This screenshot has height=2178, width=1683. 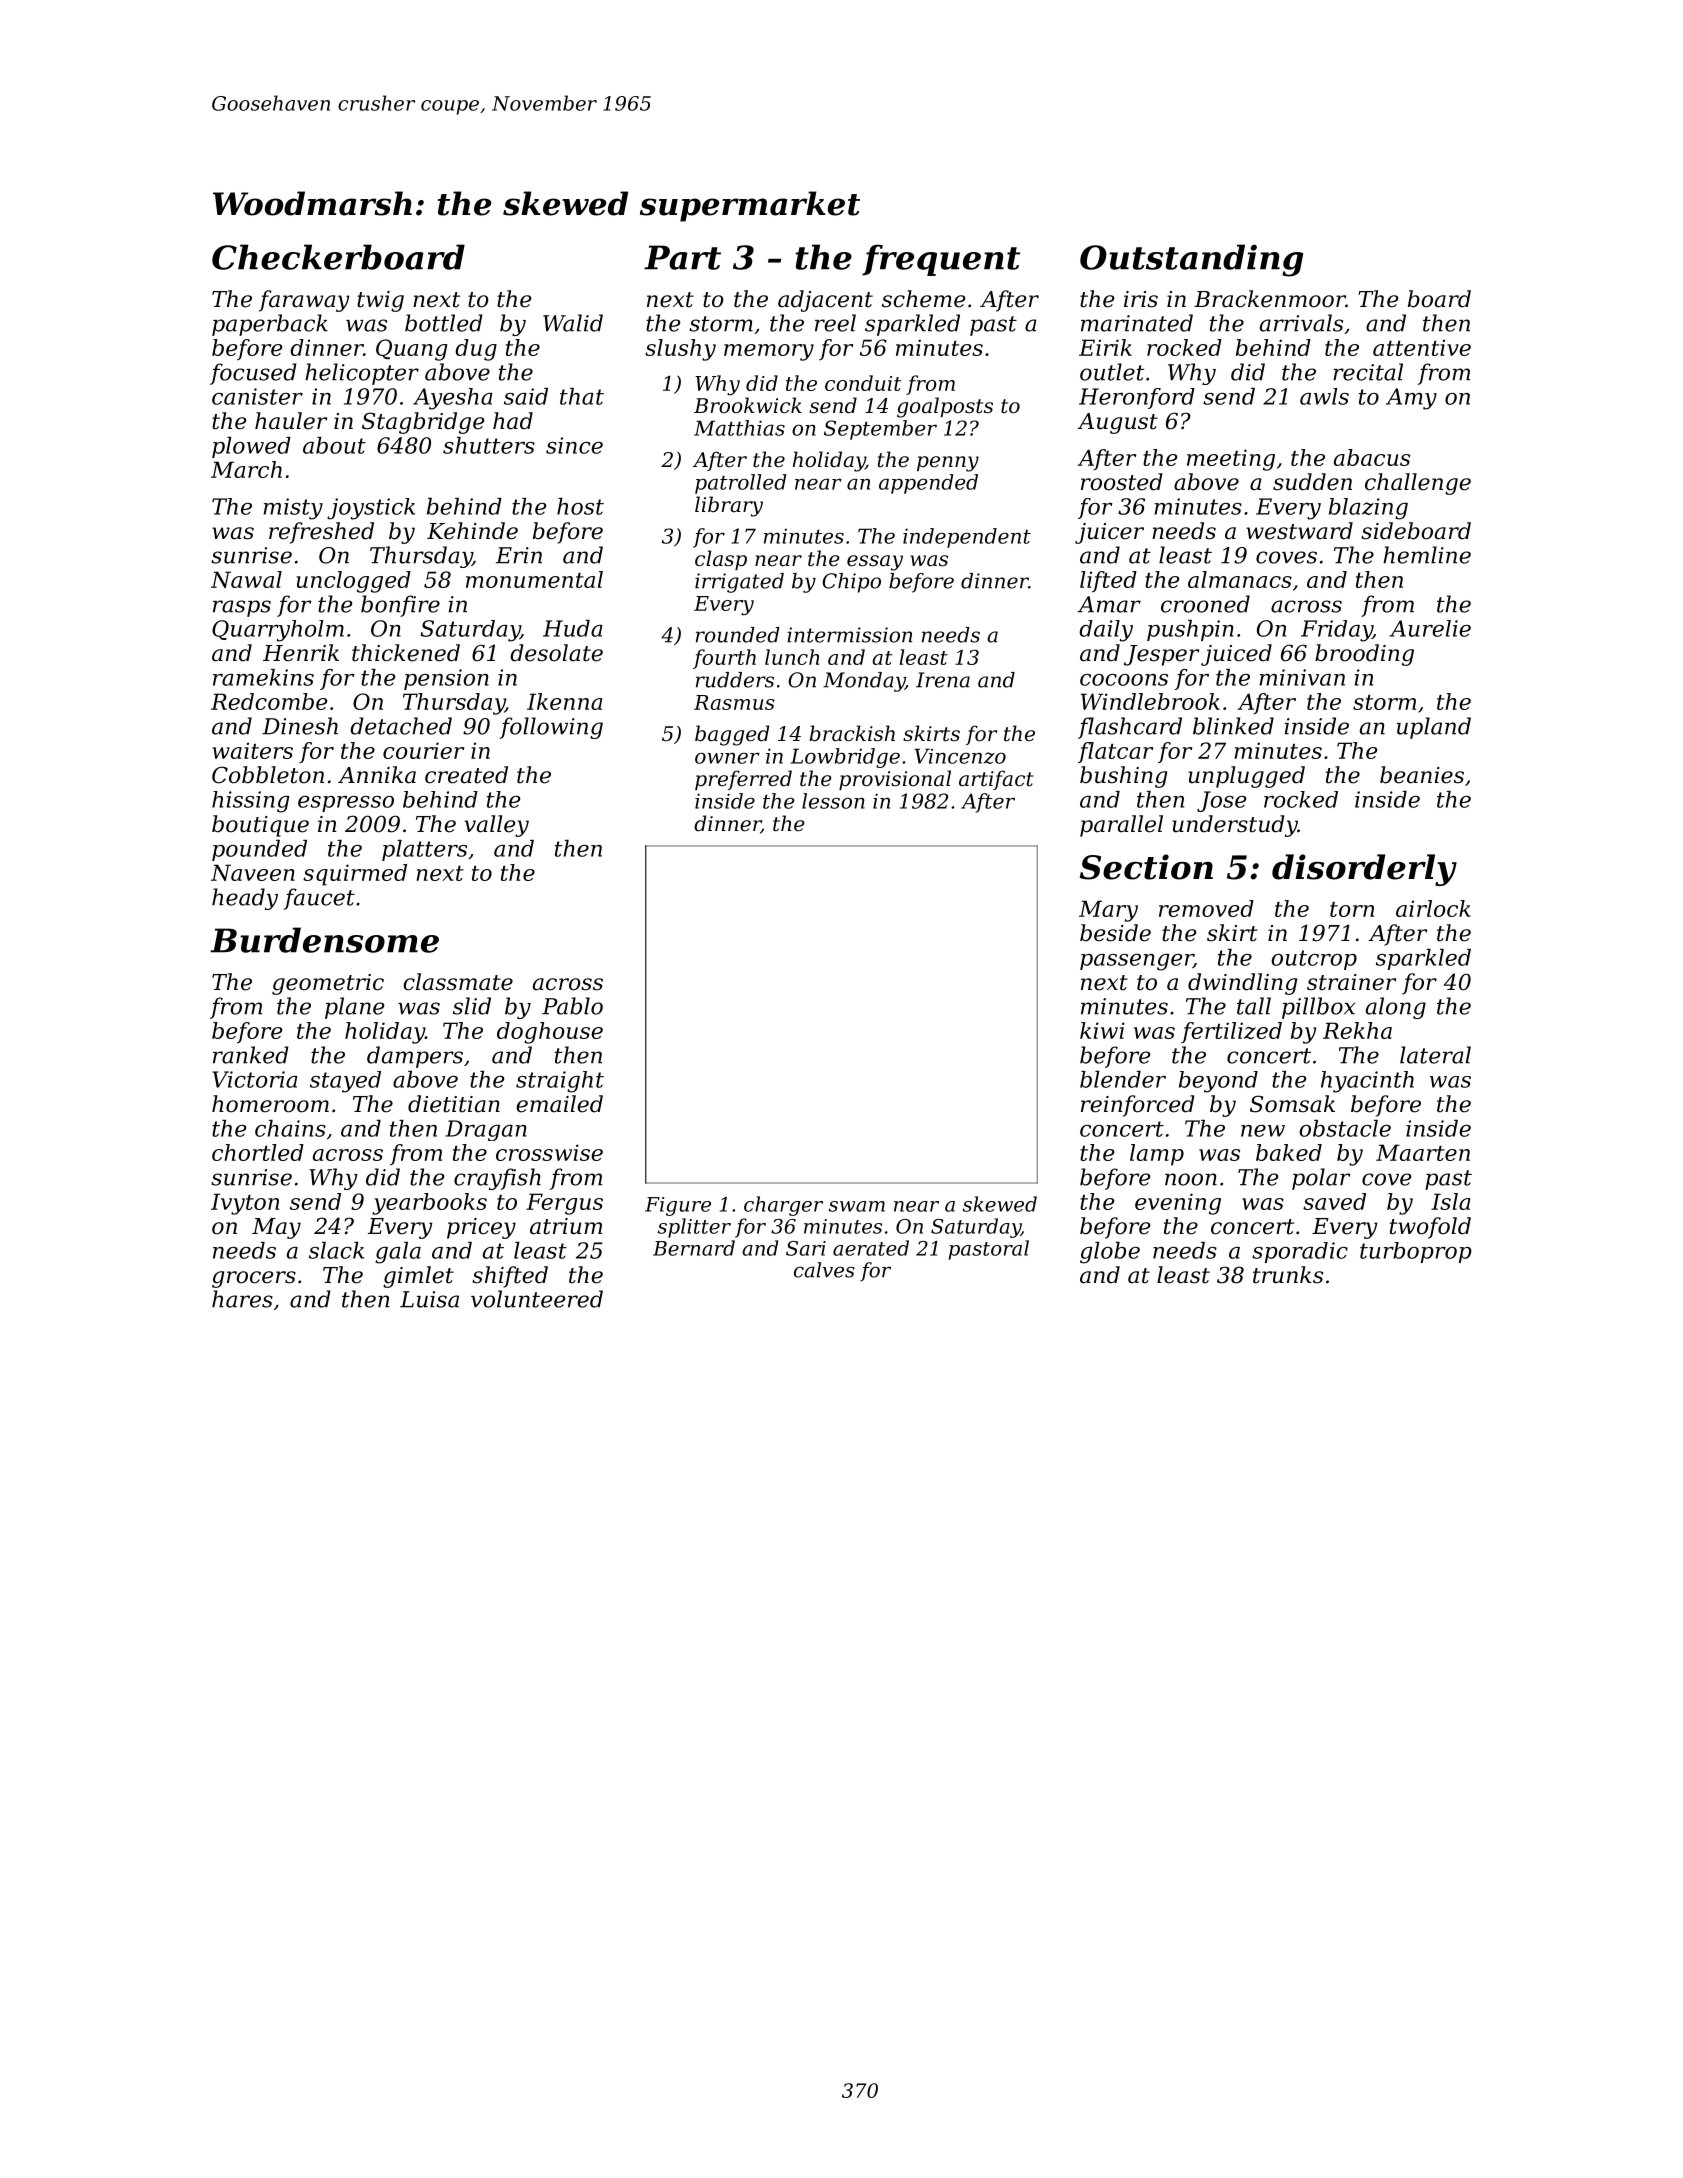 What do you see at coordinates (739, 583) in the screenshot?
I see `irrigated` at bounding box center [739, 583].
